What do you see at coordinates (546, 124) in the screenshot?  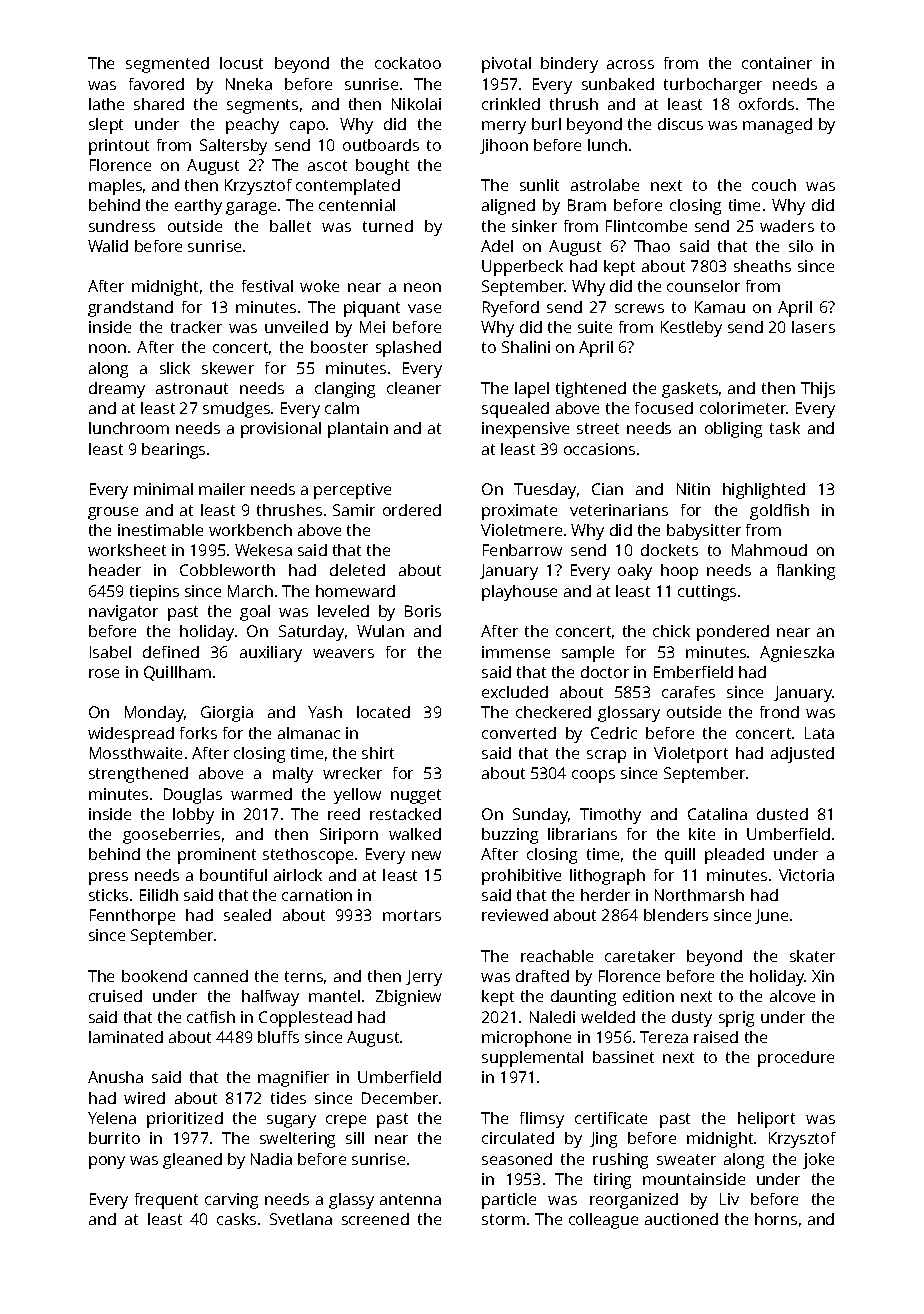 I see `burl` at bounding box center [546, 124].
